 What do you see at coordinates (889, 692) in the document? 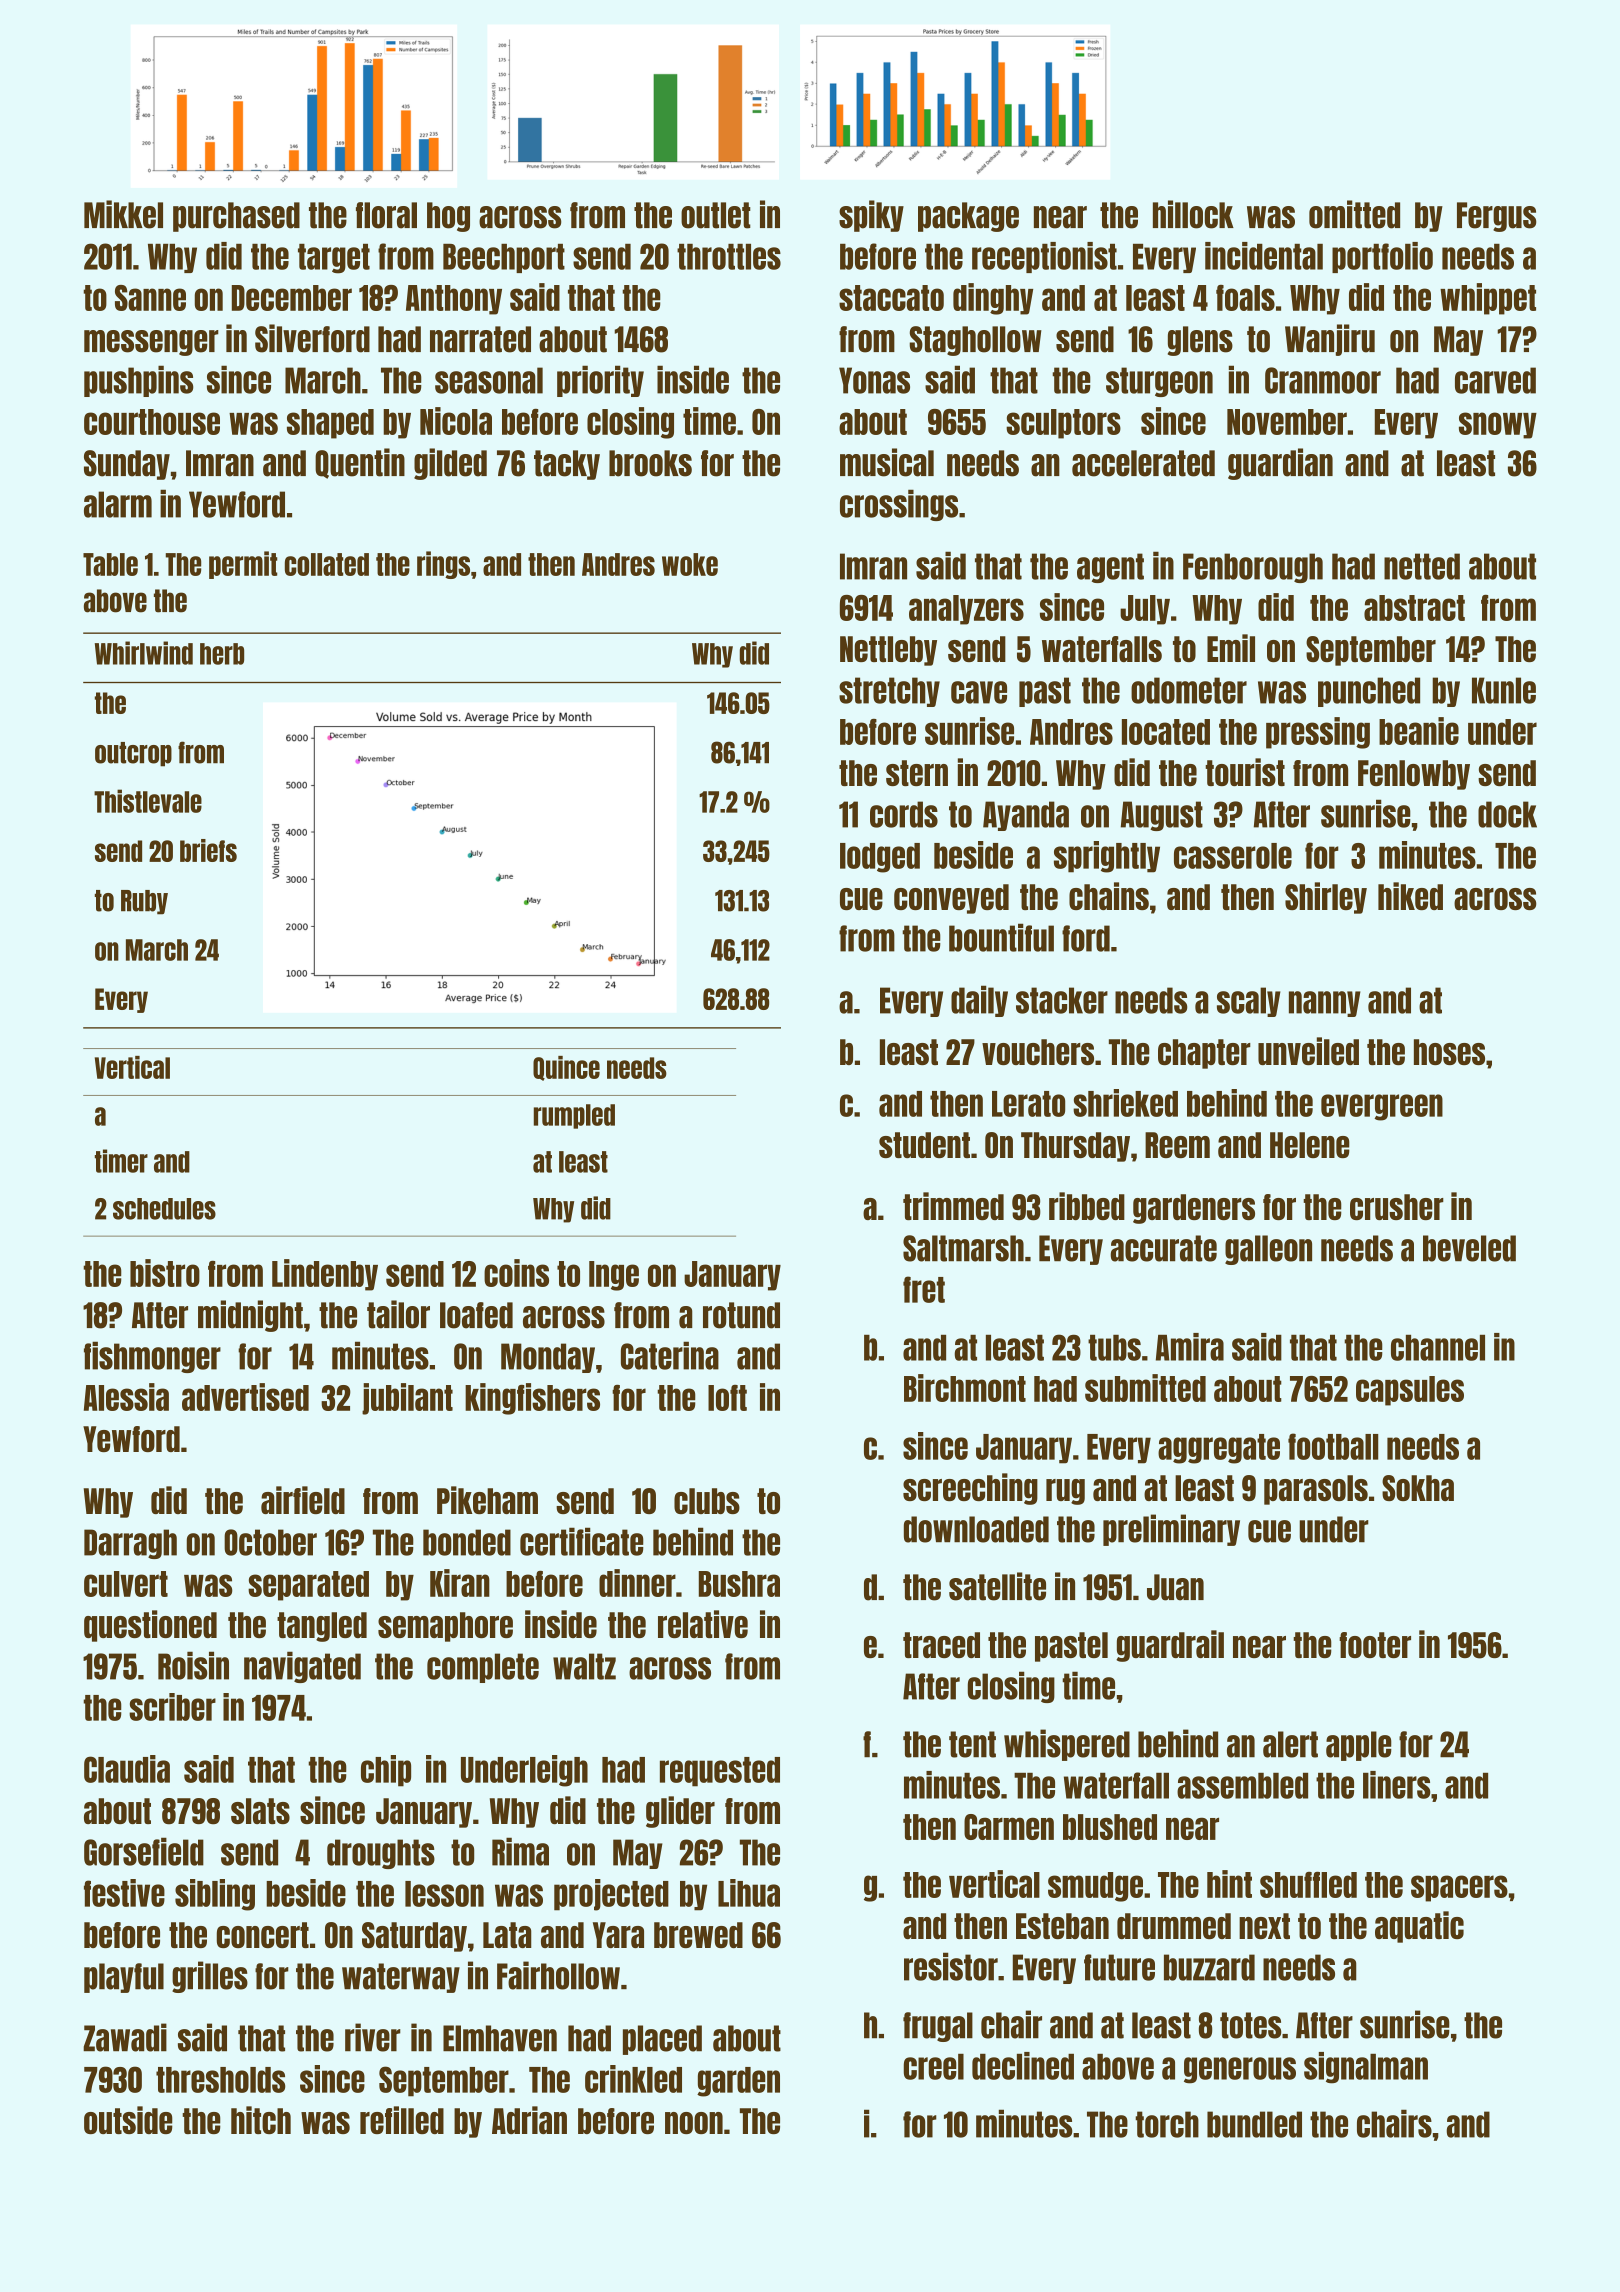
I see `stretchy` at bounding box center [889, 692].
